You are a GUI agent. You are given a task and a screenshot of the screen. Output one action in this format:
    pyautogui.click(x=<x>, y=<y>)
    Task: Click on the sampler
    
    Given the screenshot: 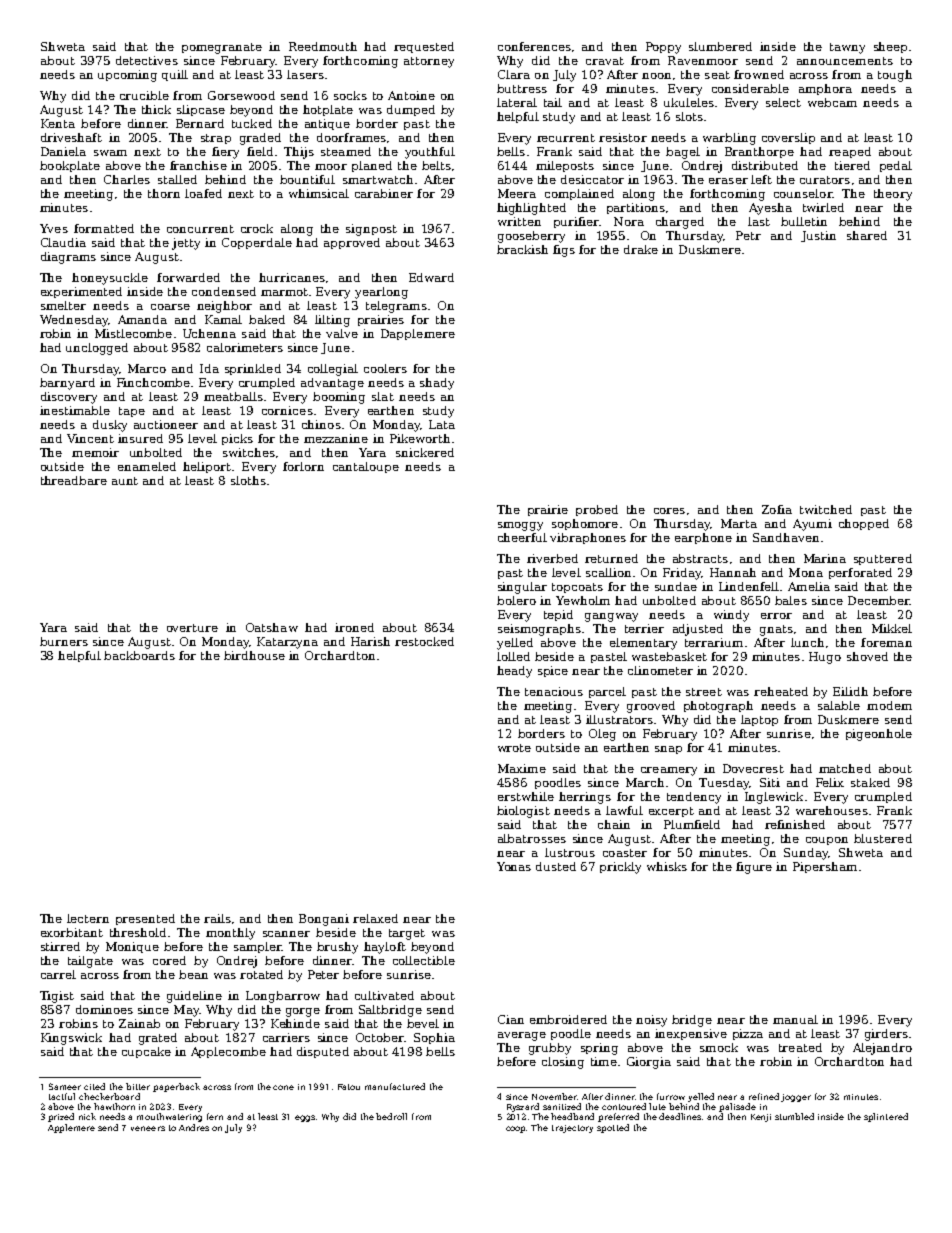 What is the action you would take?
    pyautogui.click(x=258, y=947)
